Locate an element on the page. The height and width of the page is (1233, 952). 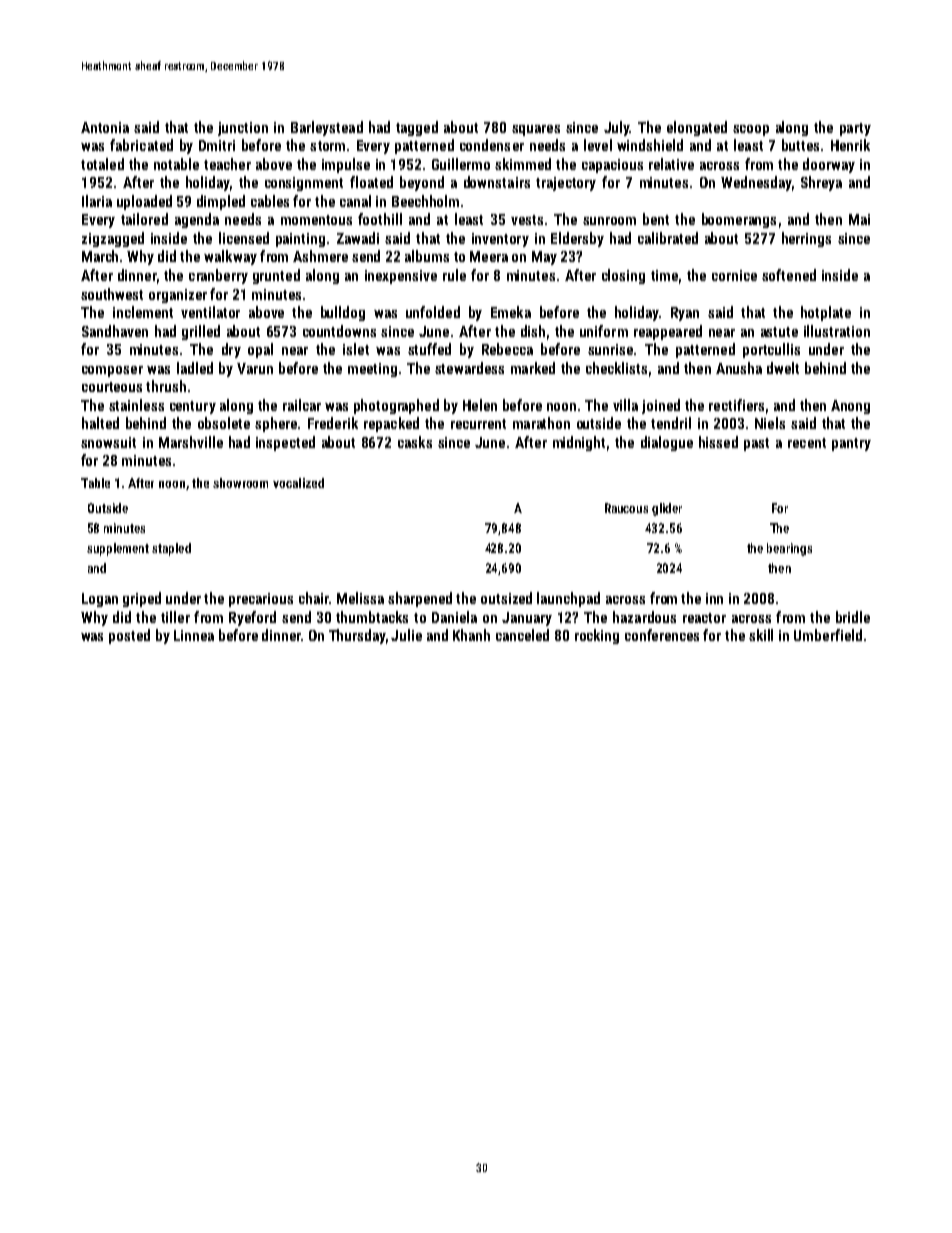
bearings is located at coordinates (789, 549).
